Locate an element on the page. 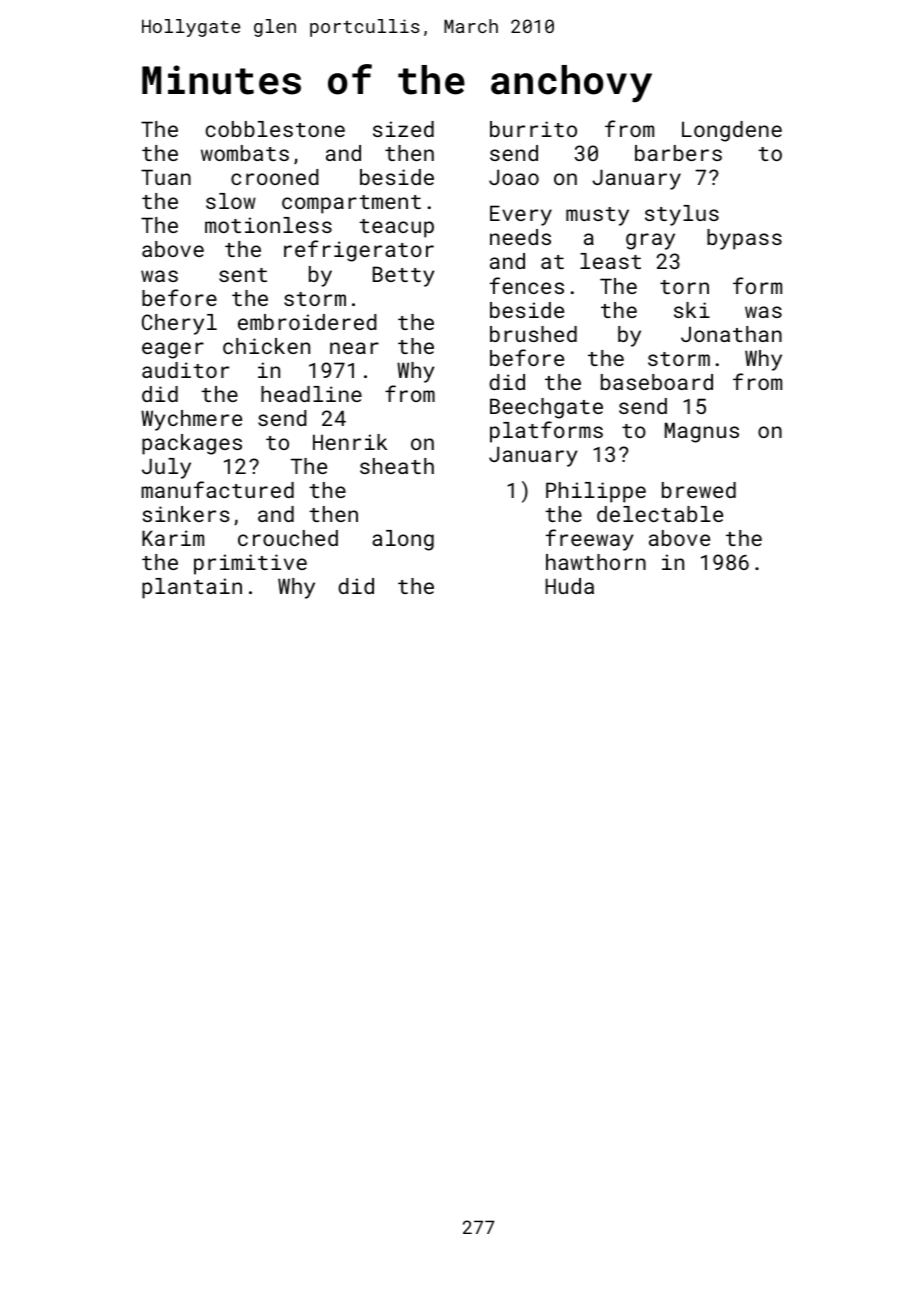 The width and height of the document is (924, 1311). compartment is located at coordinates (351, 204).
